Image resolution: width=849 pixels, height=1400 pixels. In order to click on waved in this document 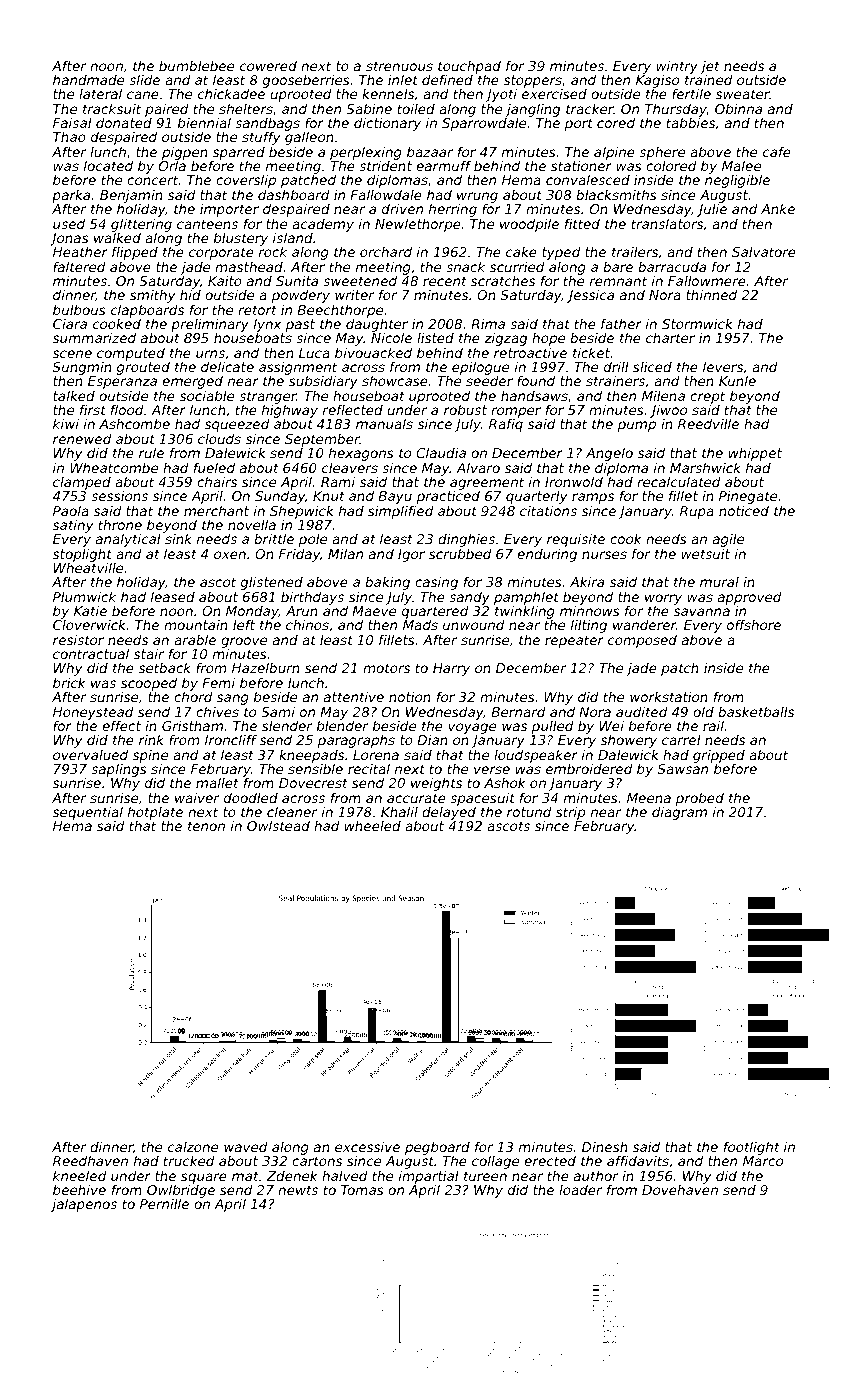, I will do `click(246, 1146)`.
